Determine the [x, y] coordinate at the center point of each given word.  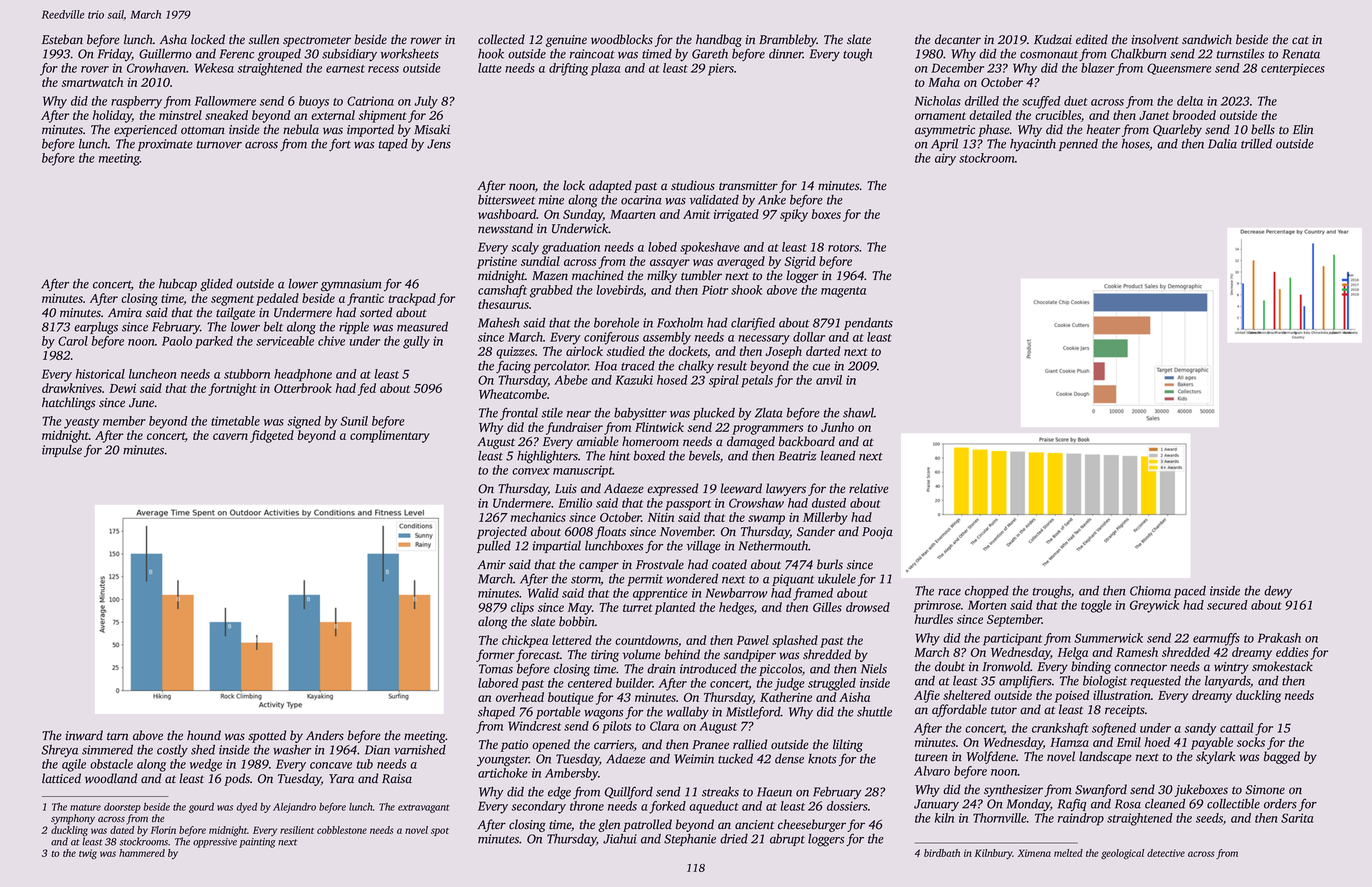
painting [257, 843]
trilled [1256, 144]
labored [498, 683]
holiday [112, 116]
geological [1122, 854]
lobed [662, 247]
